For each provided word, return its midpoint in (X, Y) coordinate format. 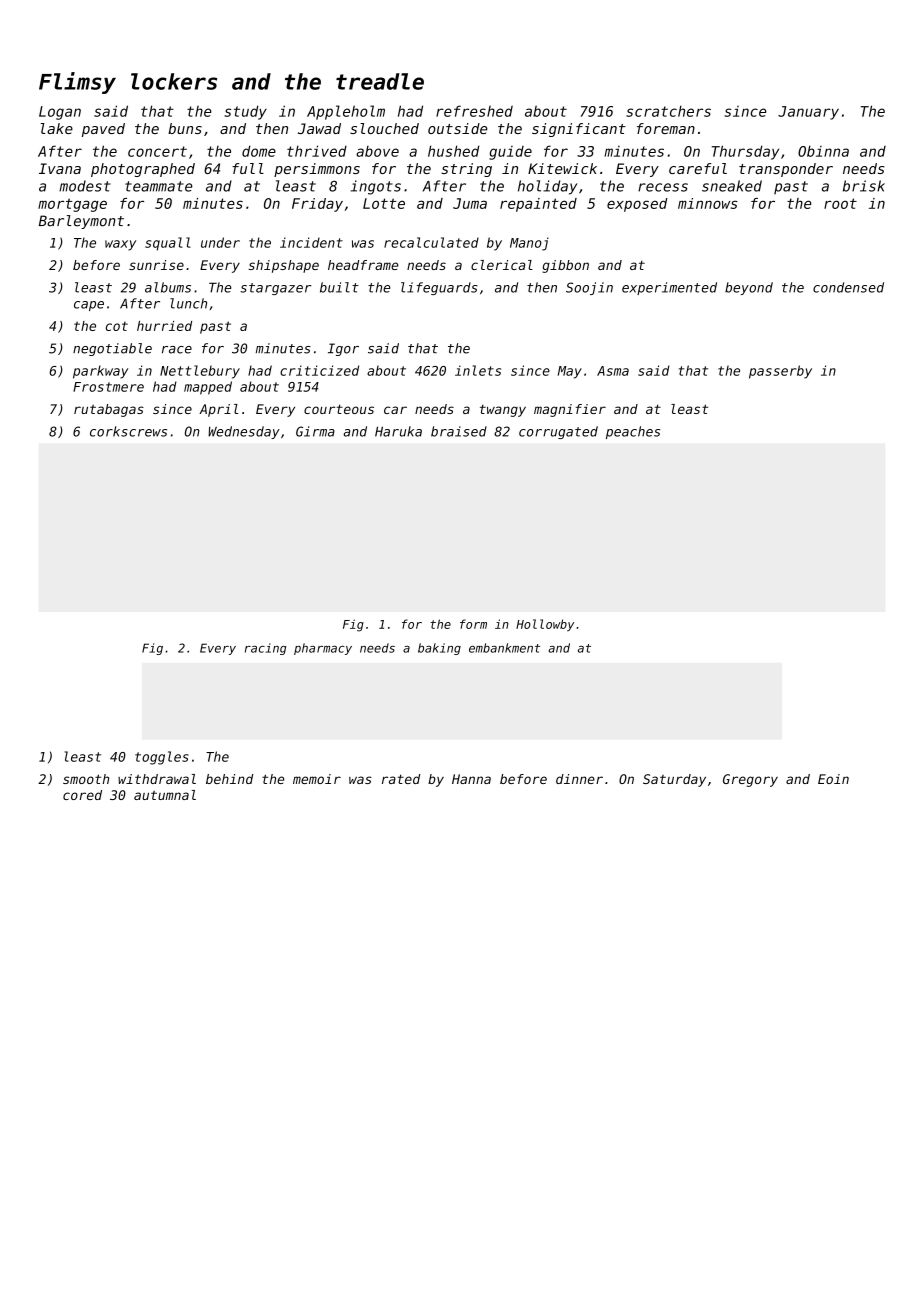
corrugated (558, 432)
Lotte (384, 203)
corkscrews (128, 431)
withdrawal (157, 779)
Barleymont (81, 222)
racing (266, 649)
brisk (864, 186)
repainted (538, 205)
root (840, 203)
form (473, 624)
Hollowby (545, 625)
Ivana (60, 168)
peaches (633, 432)
